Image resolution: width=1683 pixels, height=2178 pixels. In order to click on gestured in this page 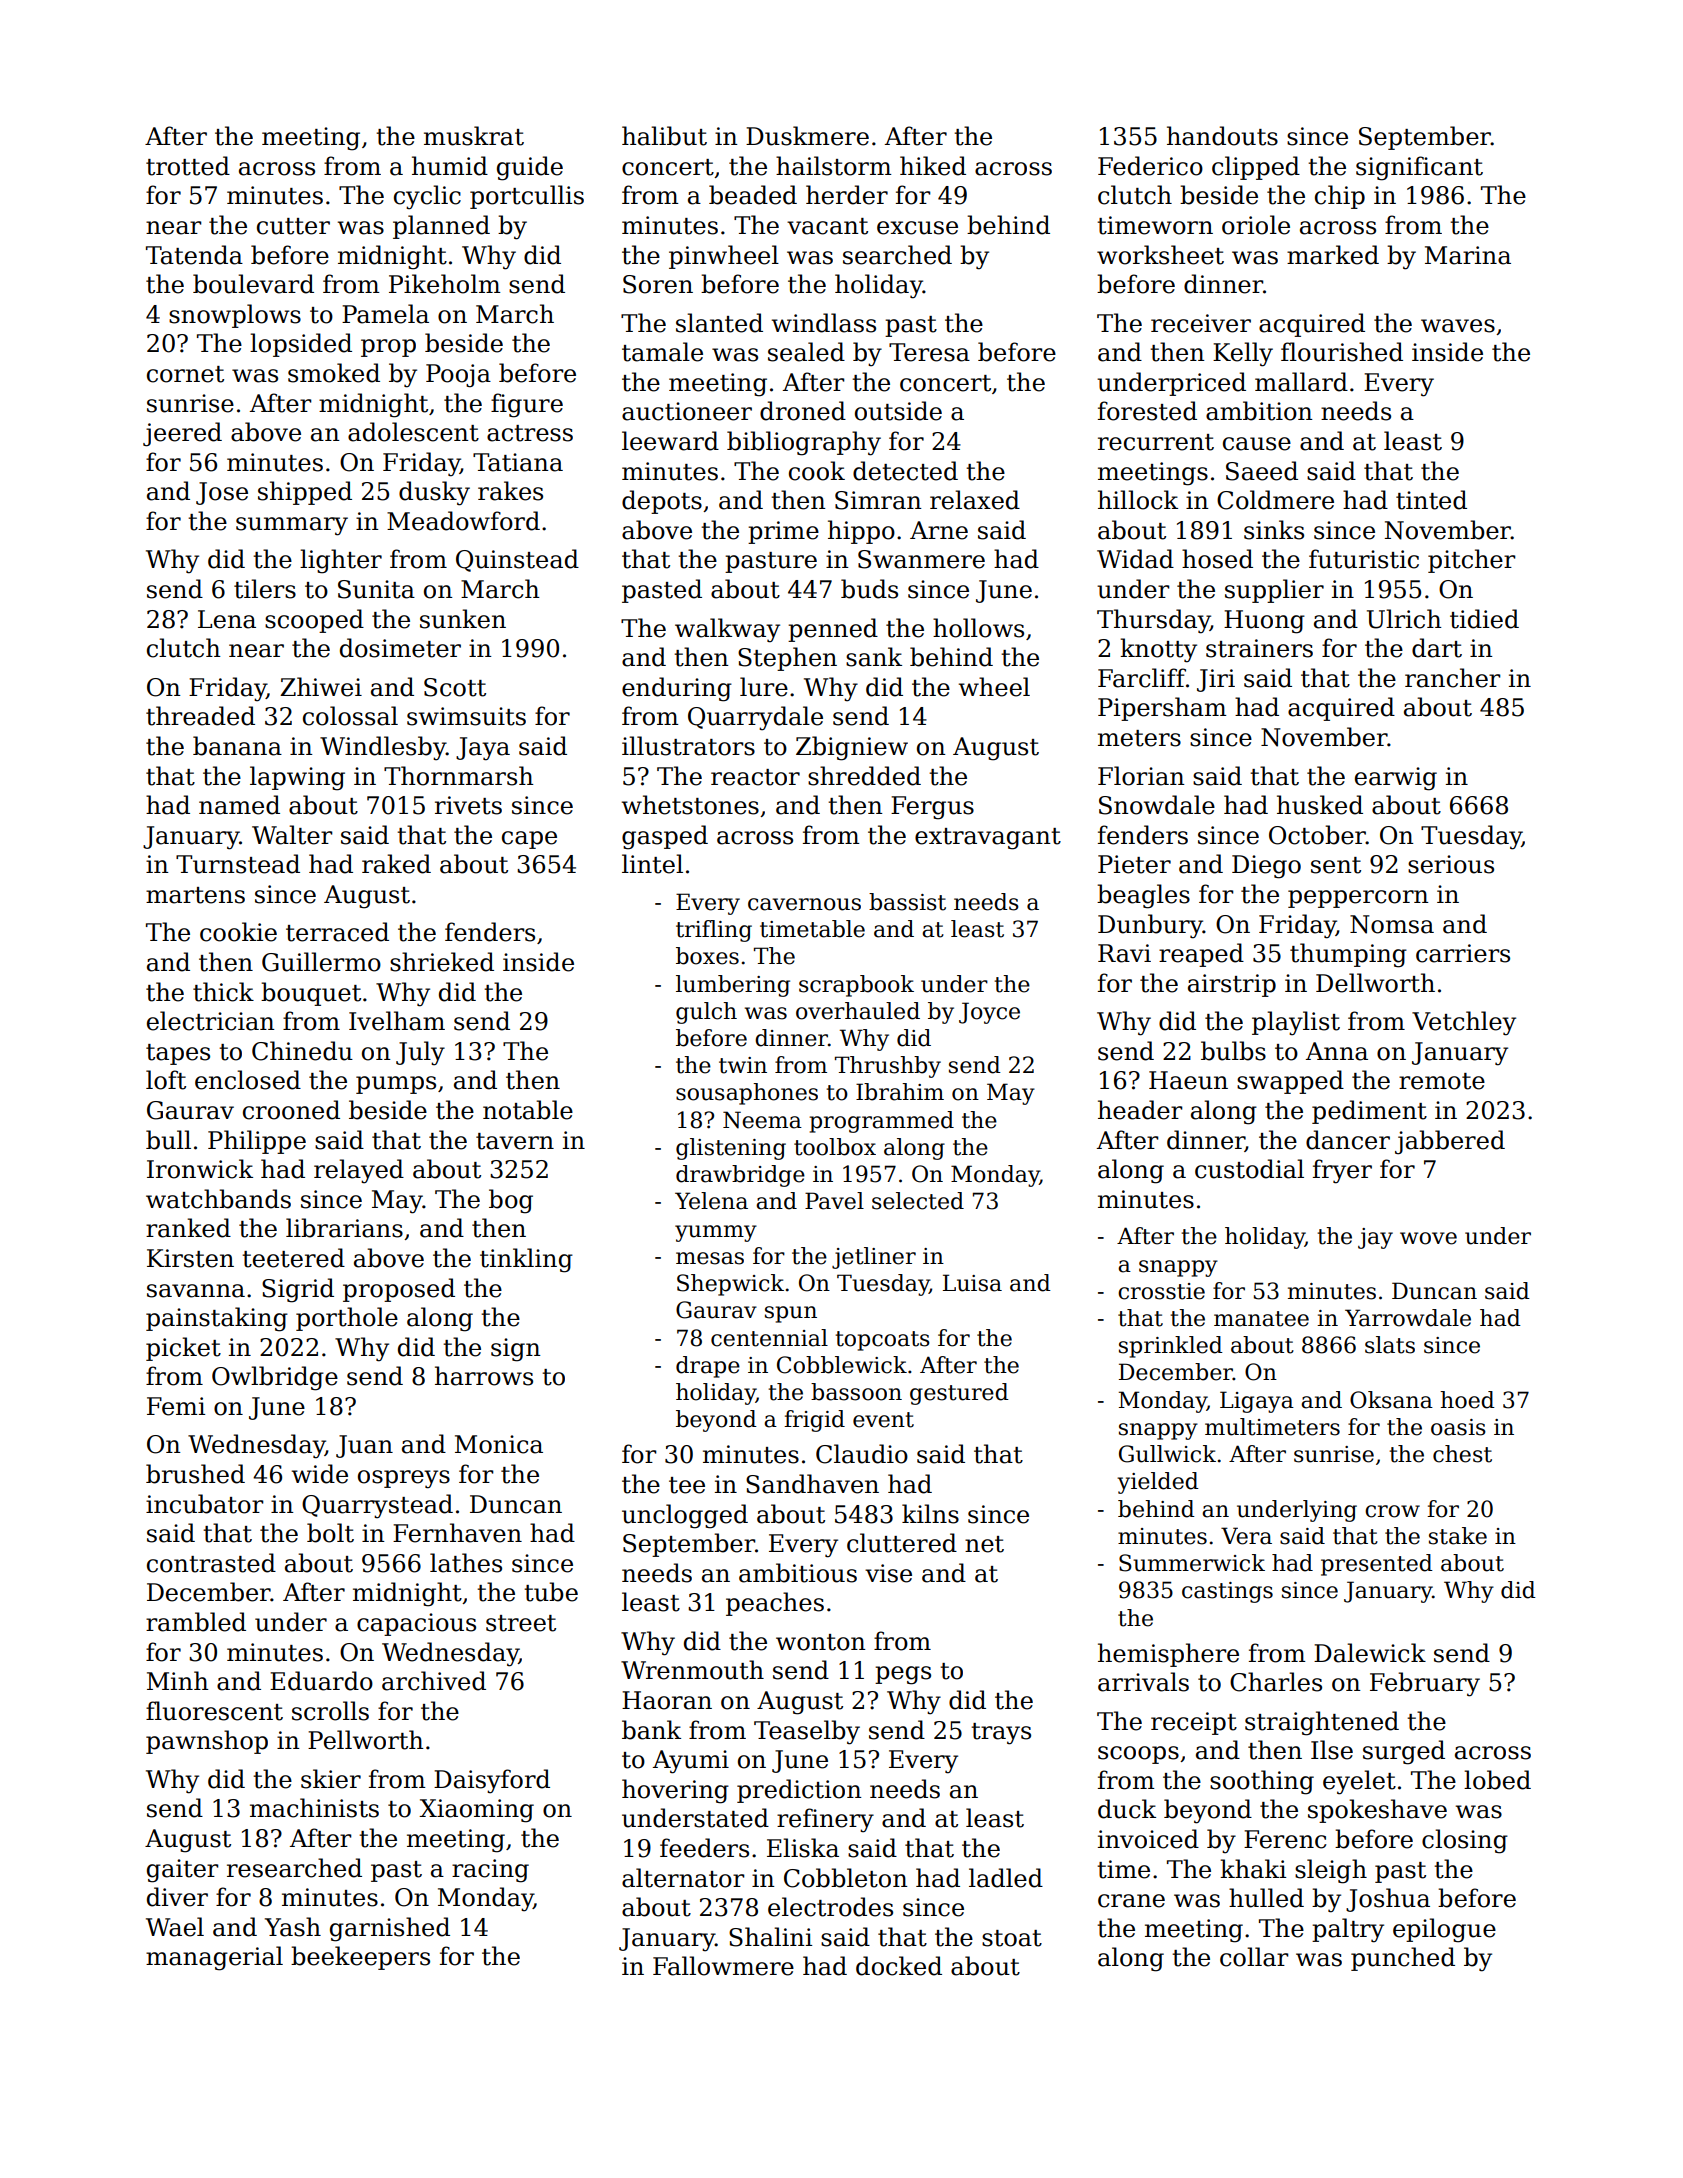, I will do `click(959, 1394)`.
